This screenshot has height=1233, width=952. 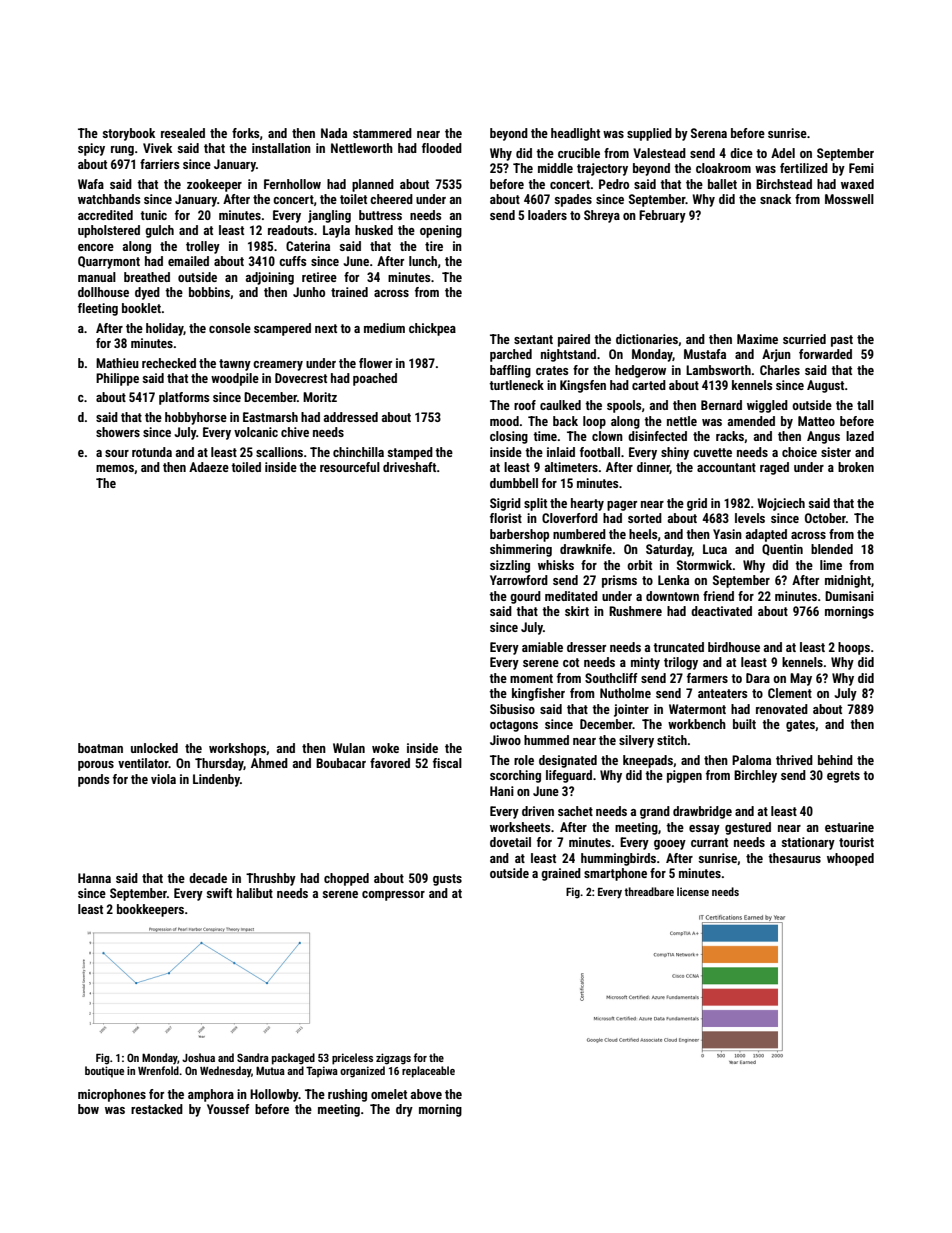 What do you see at coordinates (693, 891) in the screenshot?
I see `license` at bounding box center [693, 891].
